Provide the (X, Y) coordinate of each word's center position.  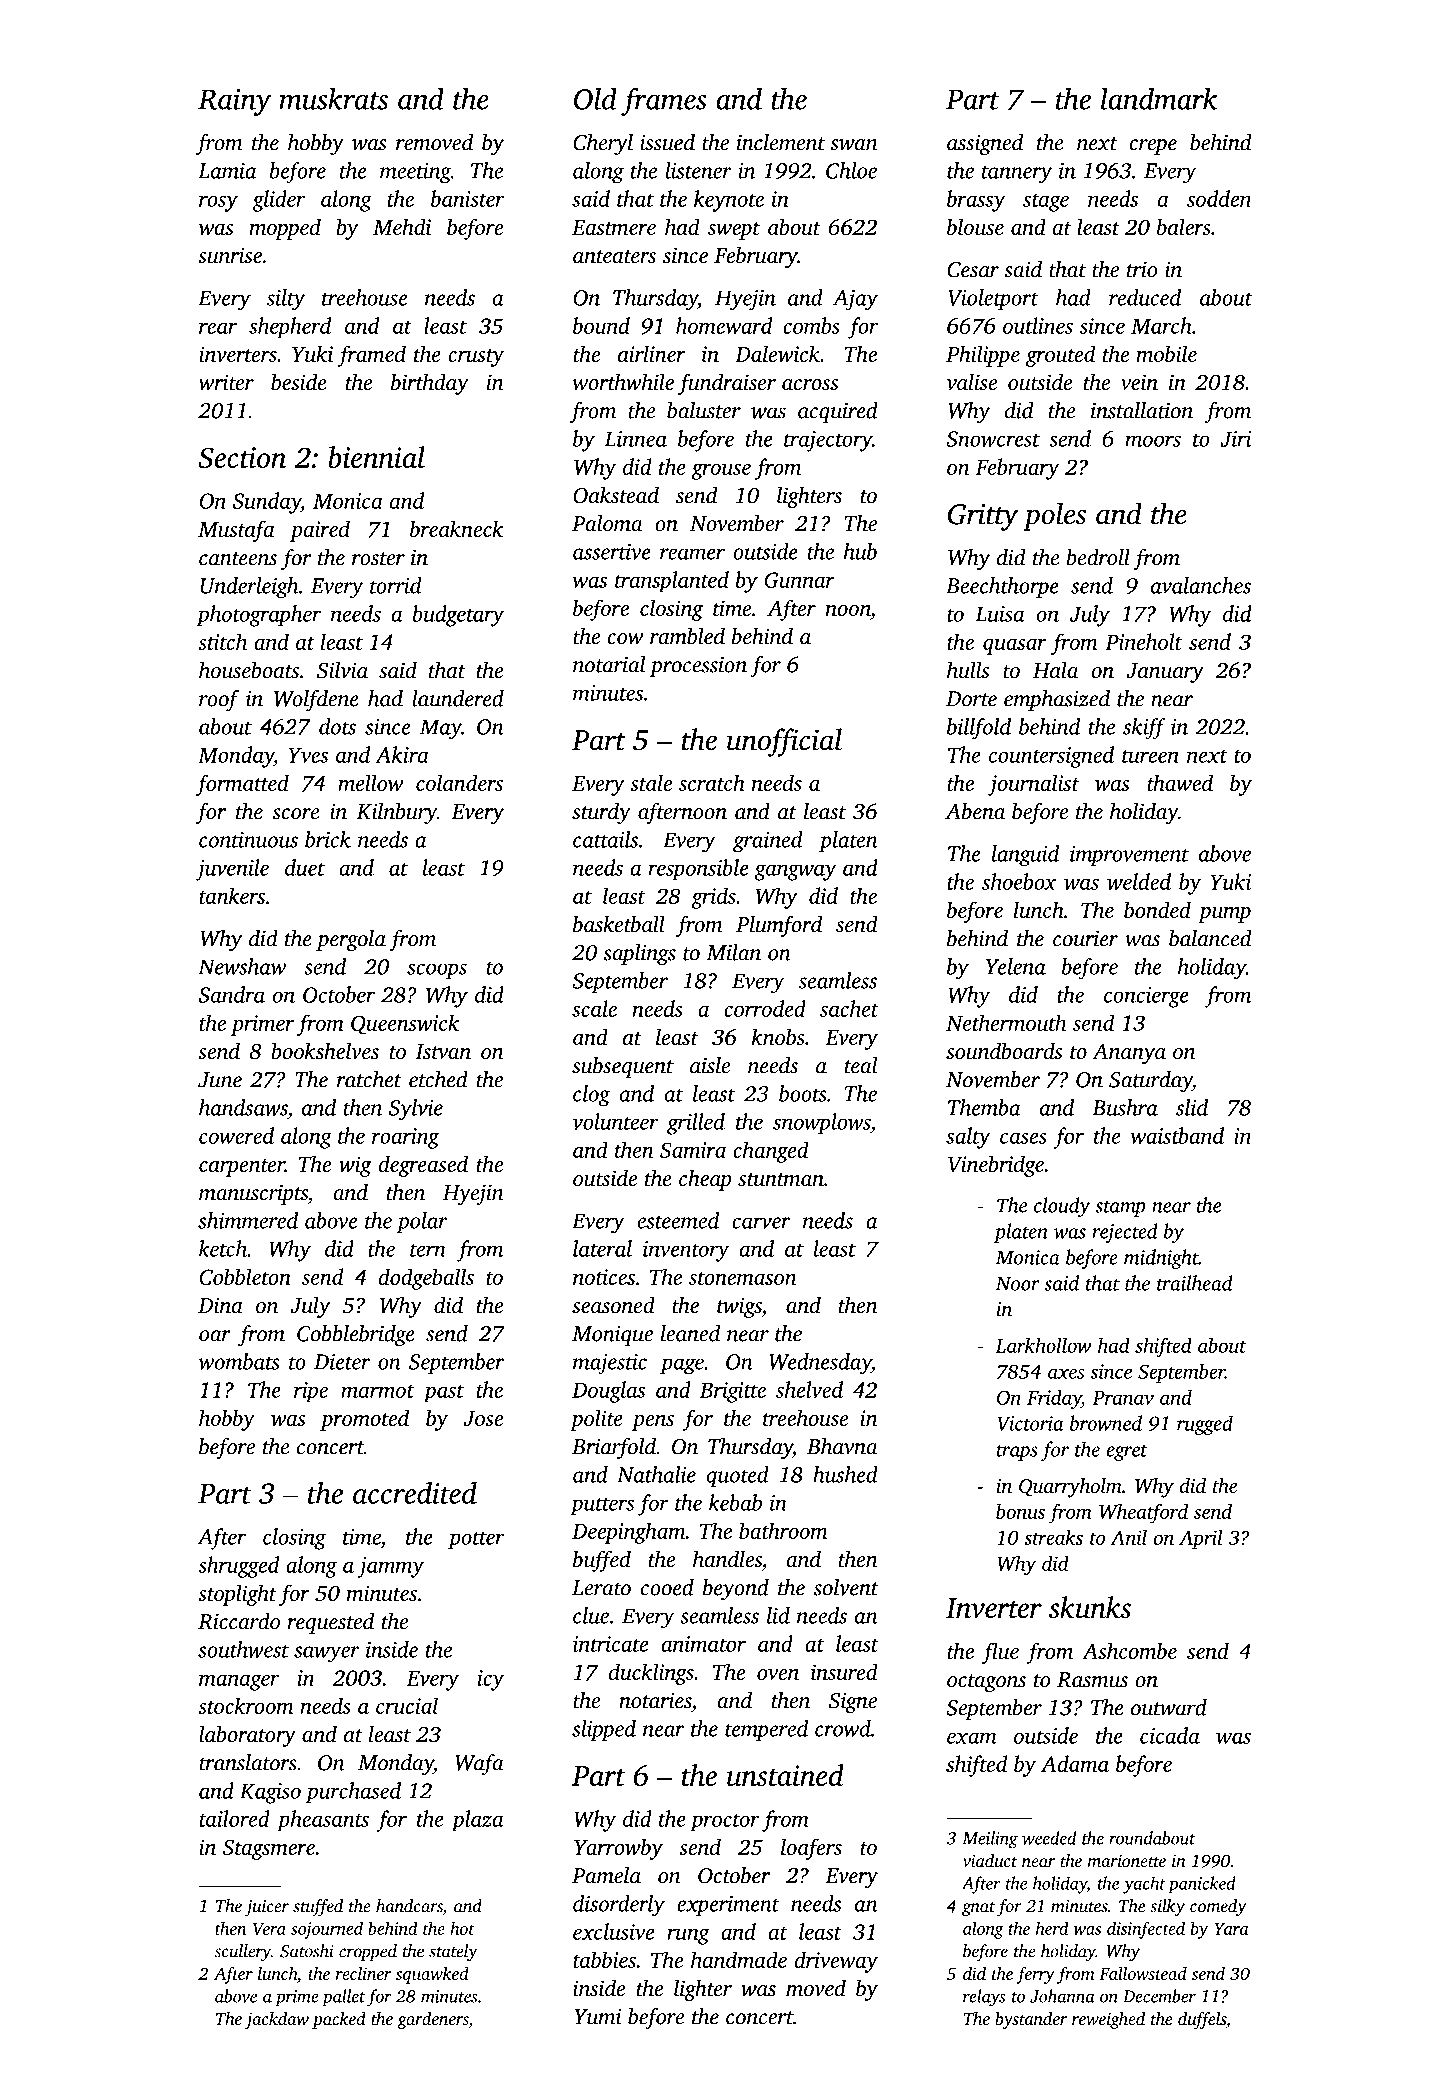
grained (768, 842)
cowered (236, 1135)
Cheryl (603, 144)
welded (1139, 881)
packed (339, 2020)
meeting (415, 173)
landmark (1159, 98)
